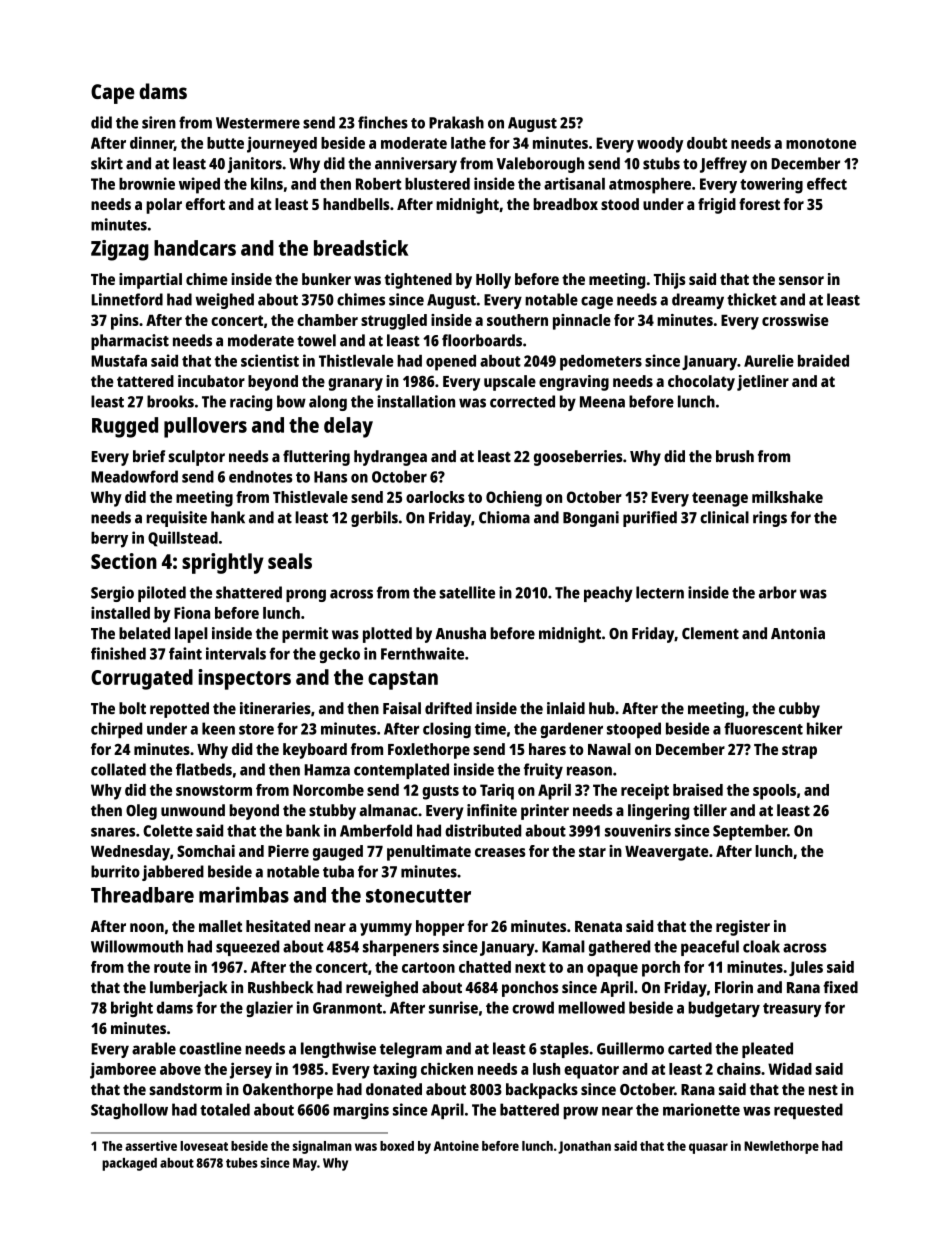  What do you see at coordinates (792, 1010) in the image?
I see `treasury` at bounding box center [792, 1010].
